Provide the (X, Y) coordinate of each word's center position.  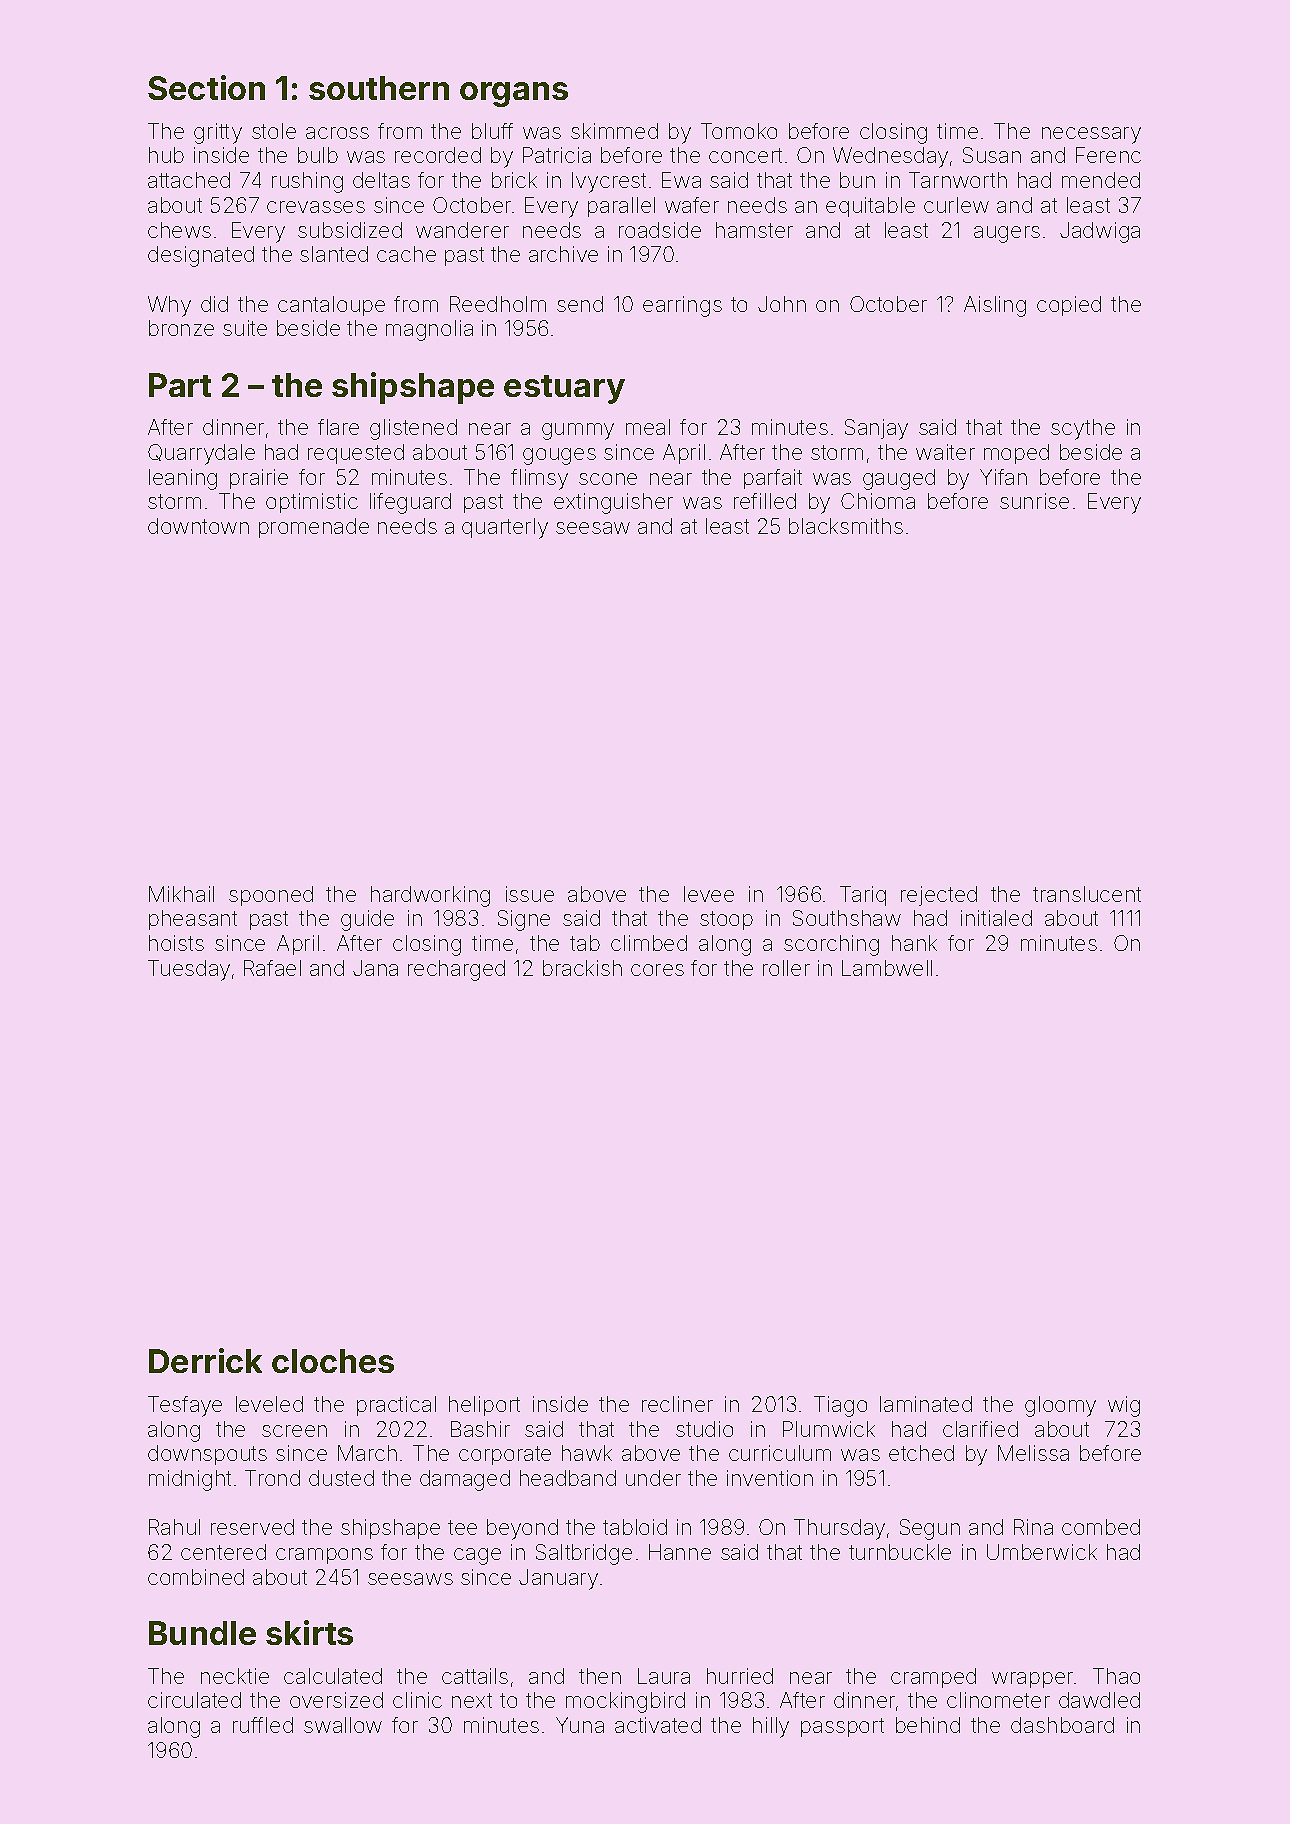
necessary (1091, 135)
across (337, 133)
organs (514, 94)
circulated (194, 1700)
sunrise (1034, 501)
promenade (314, 528)
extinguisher (613, 503)
